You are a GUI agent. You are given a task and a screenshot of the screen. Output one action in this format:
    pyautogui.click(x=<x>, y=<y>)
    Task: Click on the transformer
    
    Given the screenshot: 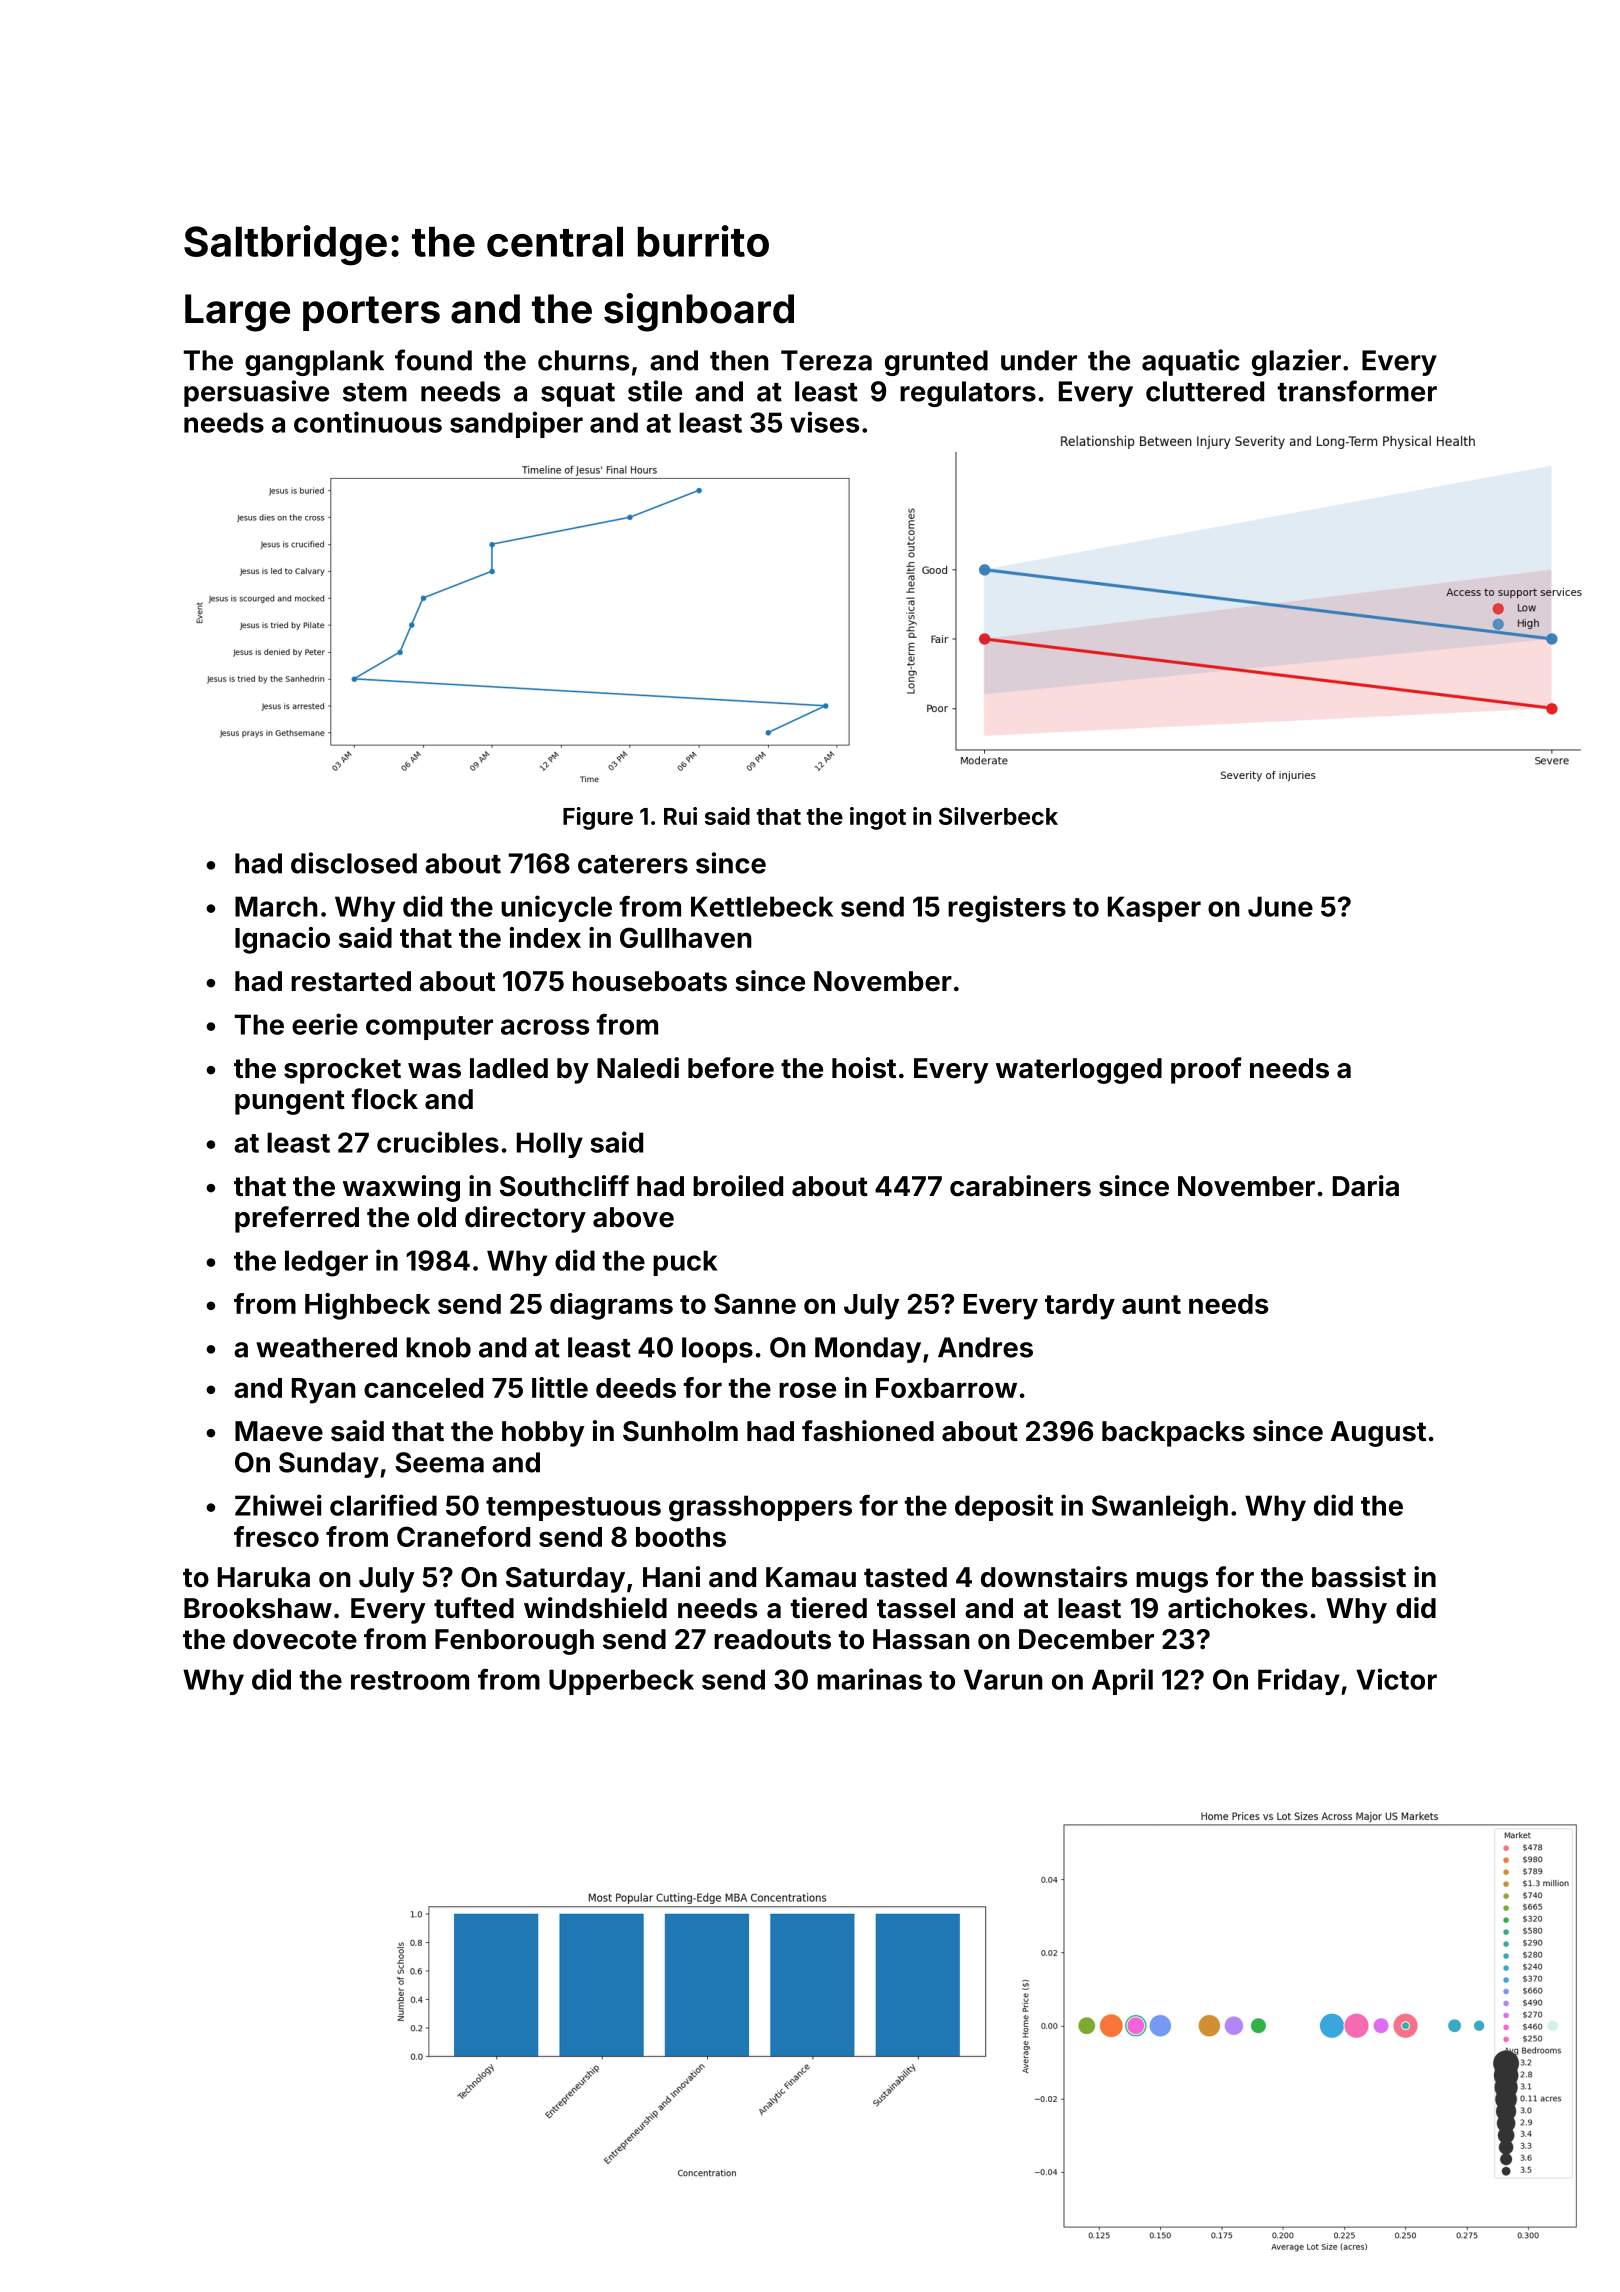 What is the action you would take?
    pyautogui.click(x=1357, y=391)
